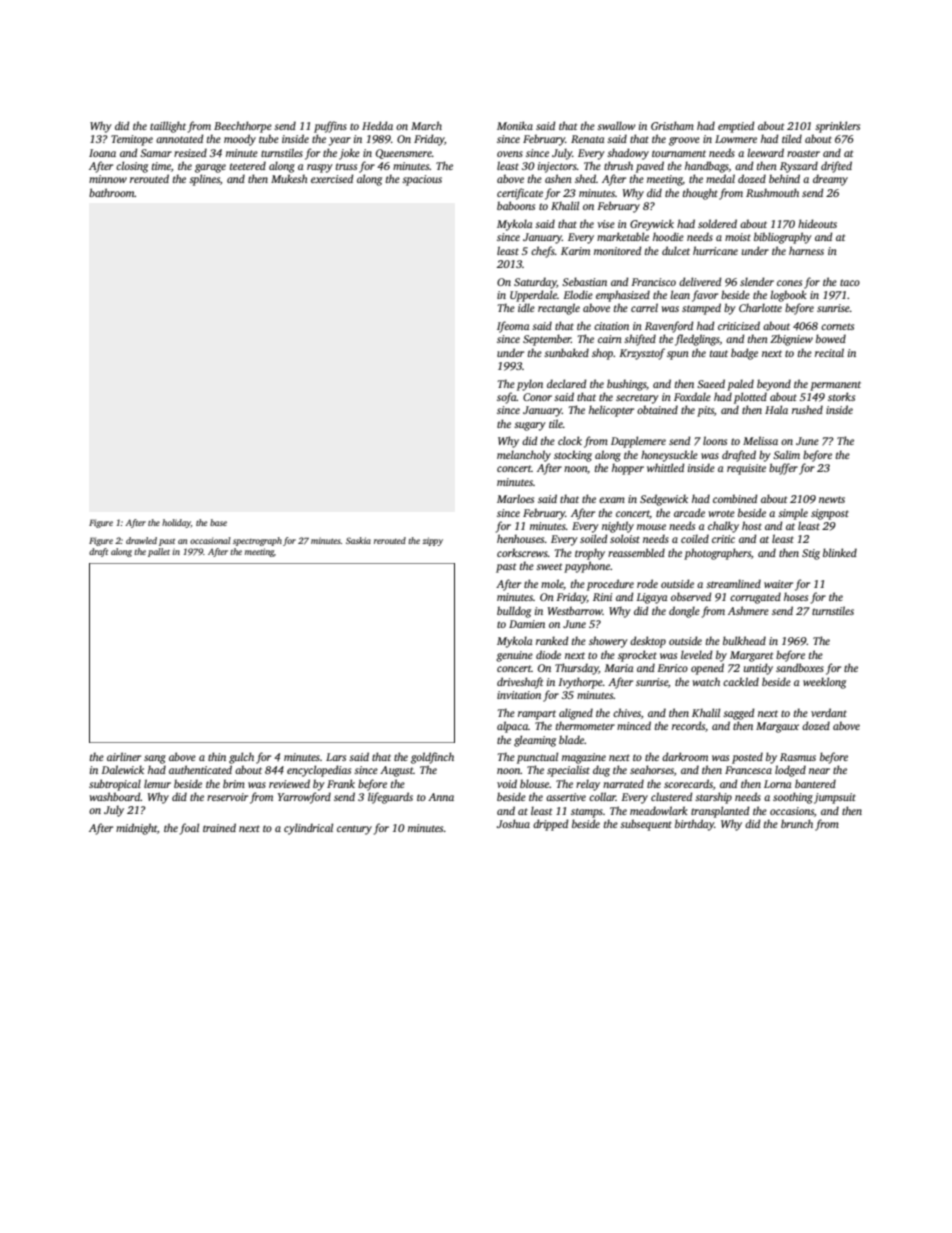  I want to click on midnight, so click(136, 829).
